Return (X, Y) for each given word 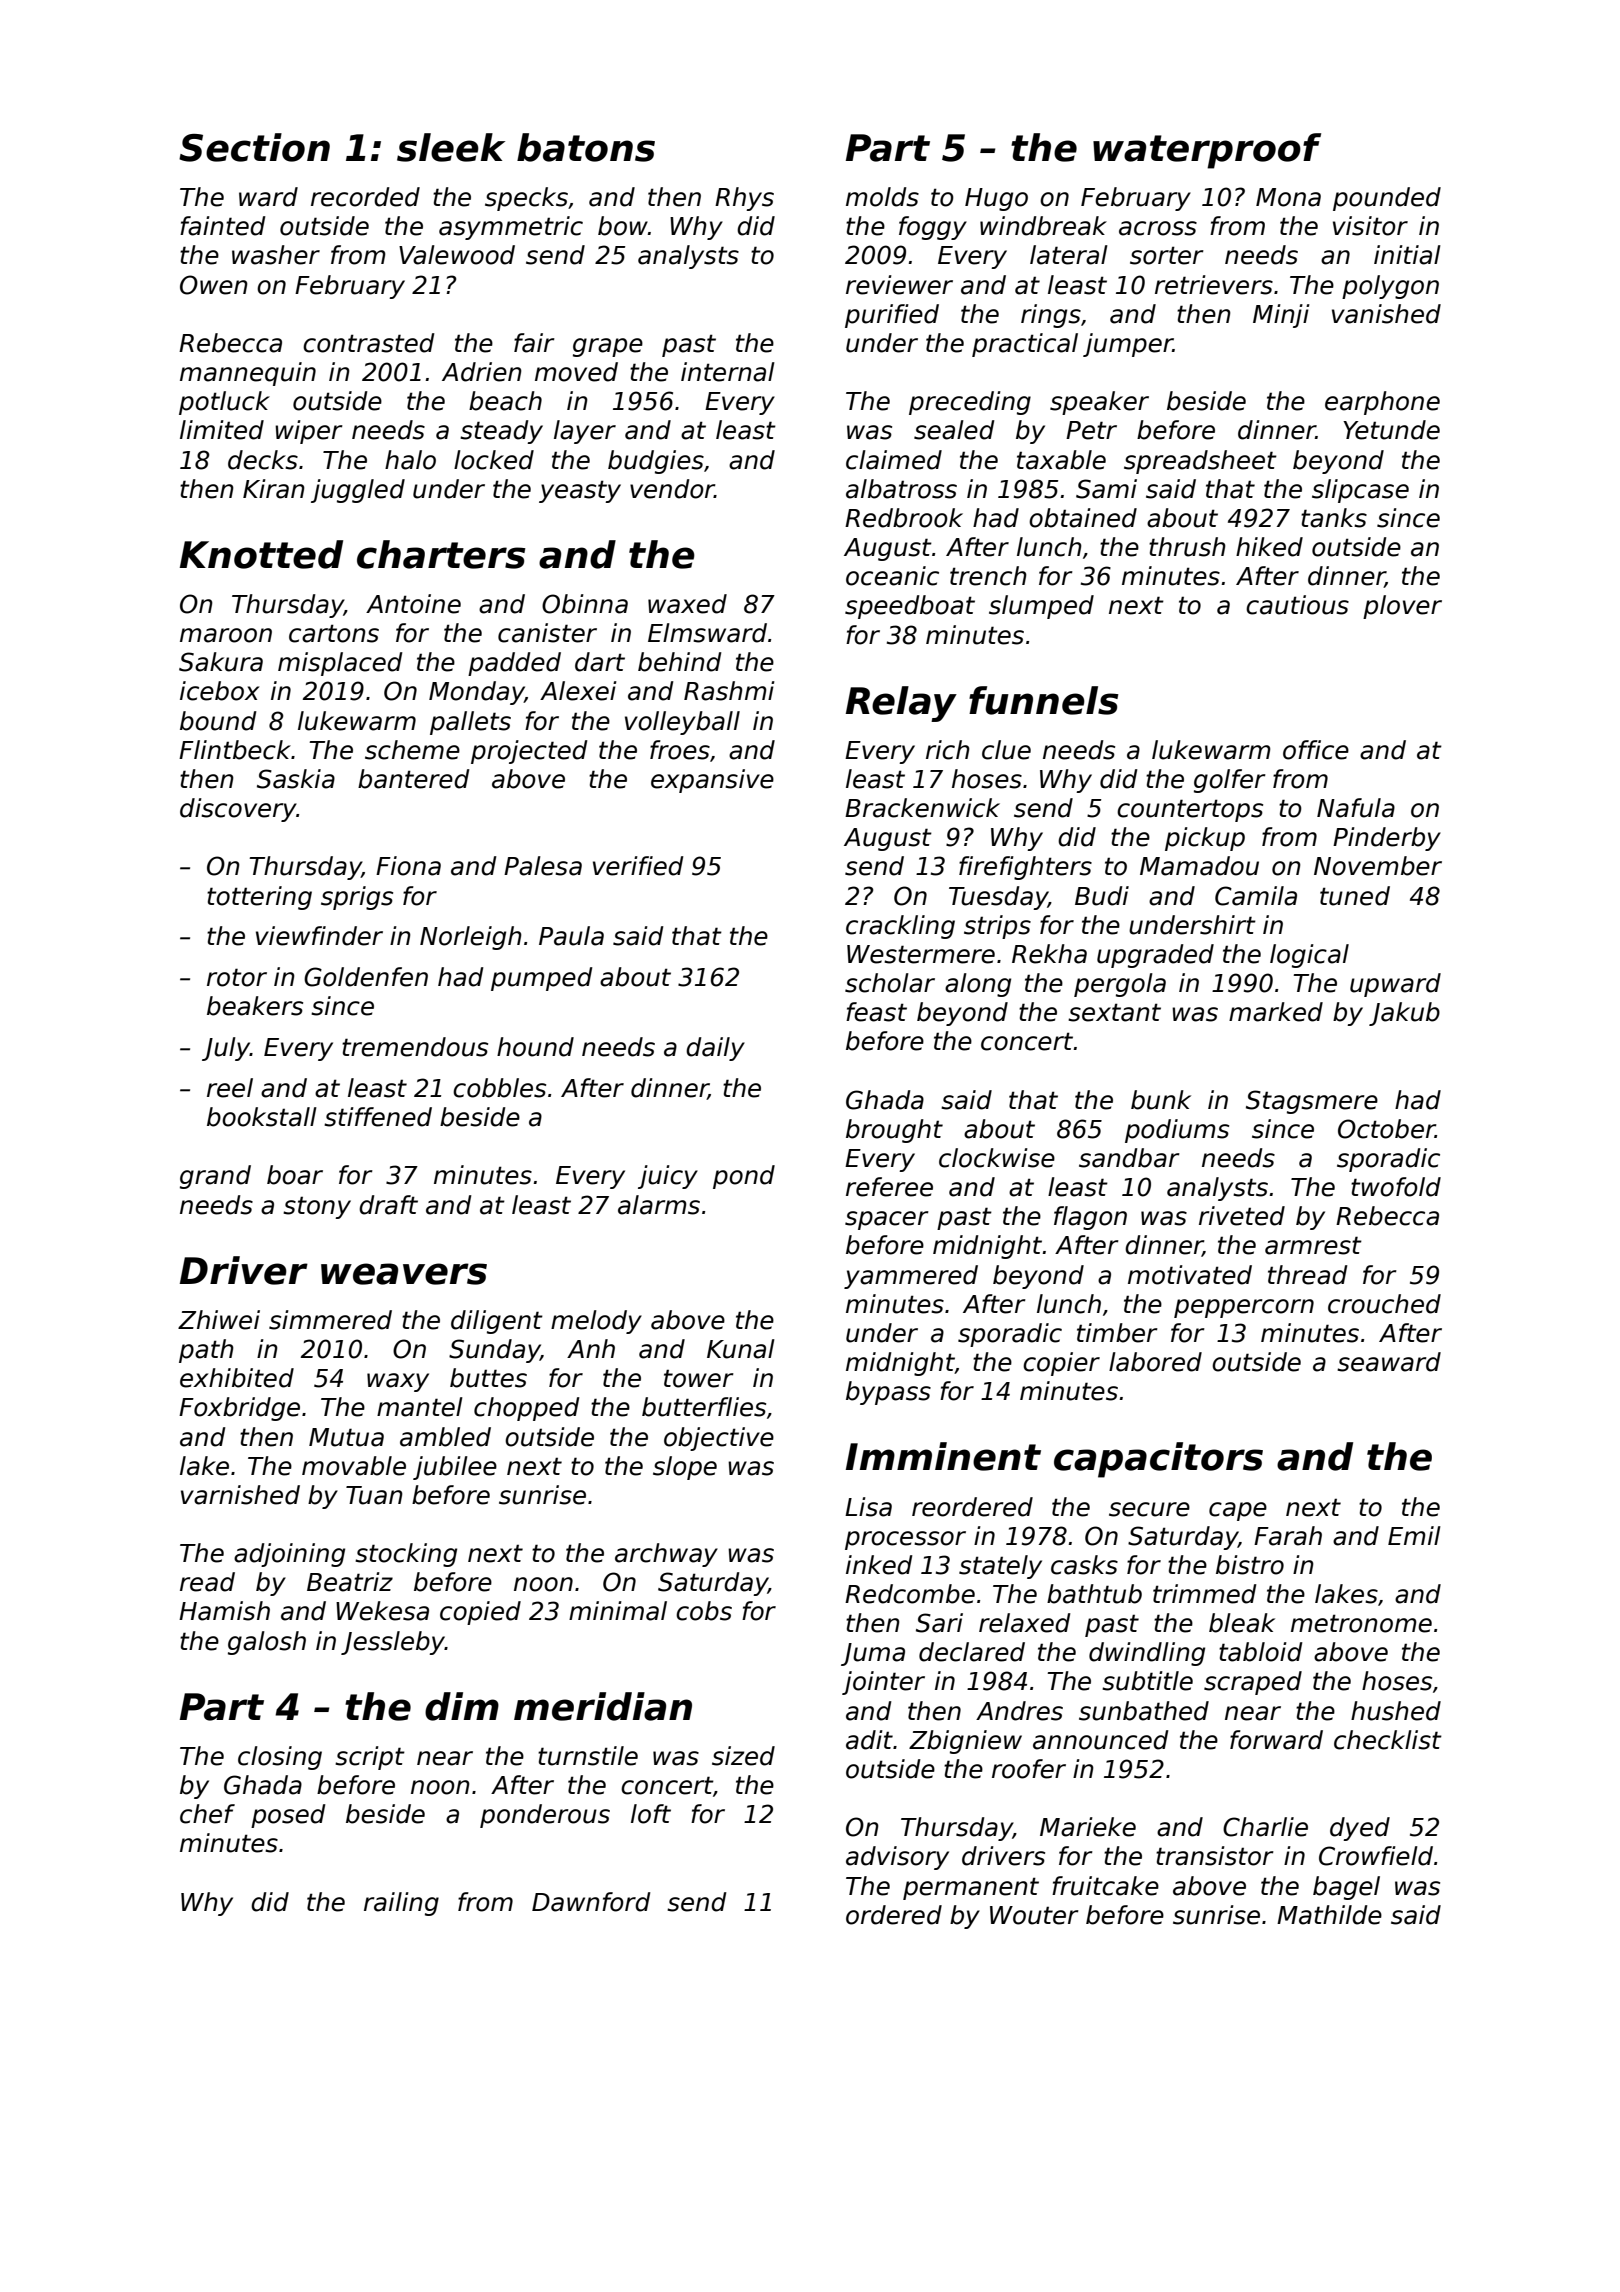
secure (1149, 1509)
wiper (309, 432)
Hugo (996, 199)
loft (651, 1814)
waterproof (1207, 151)
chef (207, 1814)
